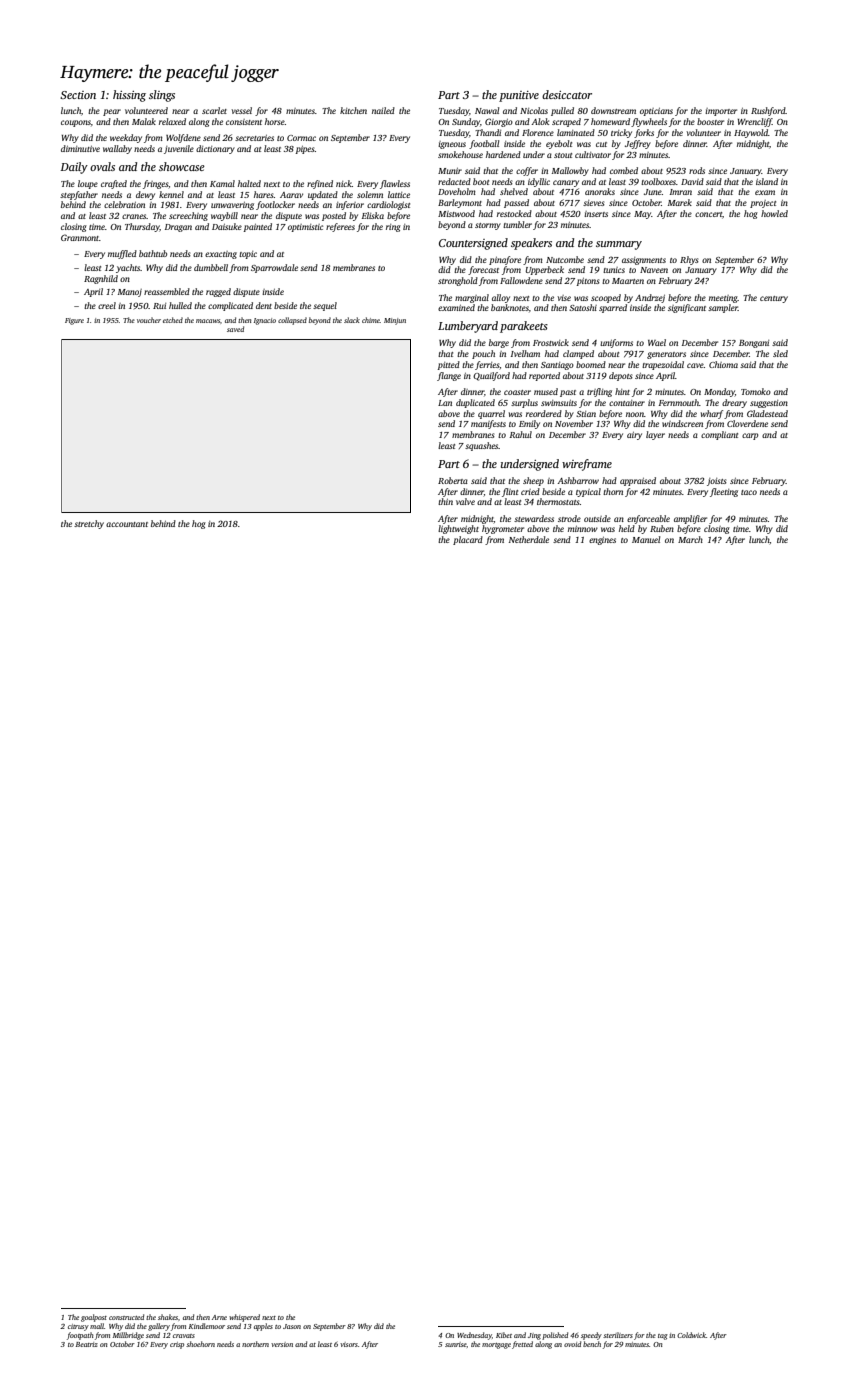 The height and width of the screenshot is (1400, 849). What do you see at coordinates (244, 1318) in the screenshot?
I see `whispered` at bounding box center [244, 1318].
